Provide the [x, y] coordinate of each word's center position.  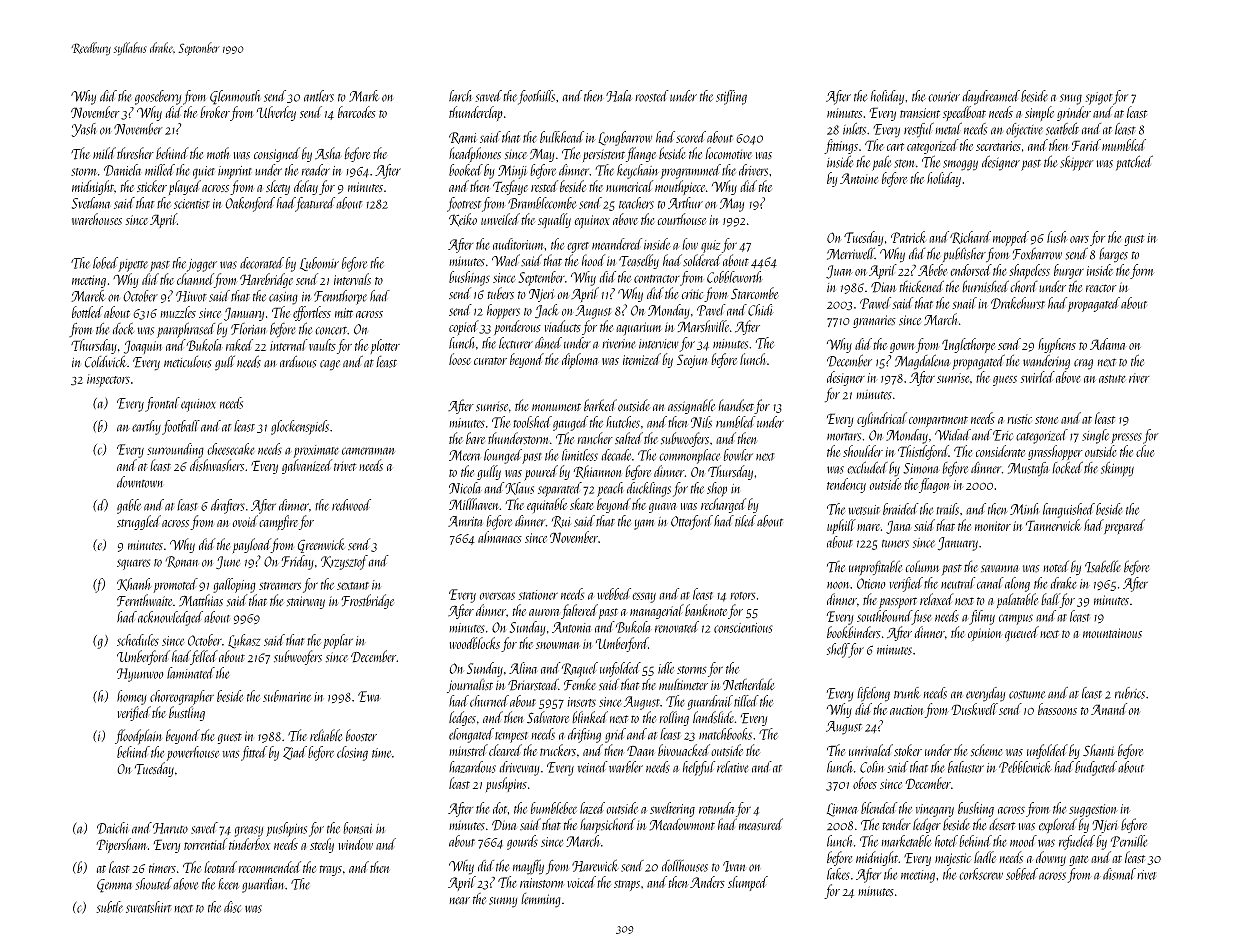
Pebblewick [1025, 767]
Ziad [295, 753]
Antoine [859, 178]
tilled [746, 701]
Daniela [122, 170]
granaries [874, 321]
